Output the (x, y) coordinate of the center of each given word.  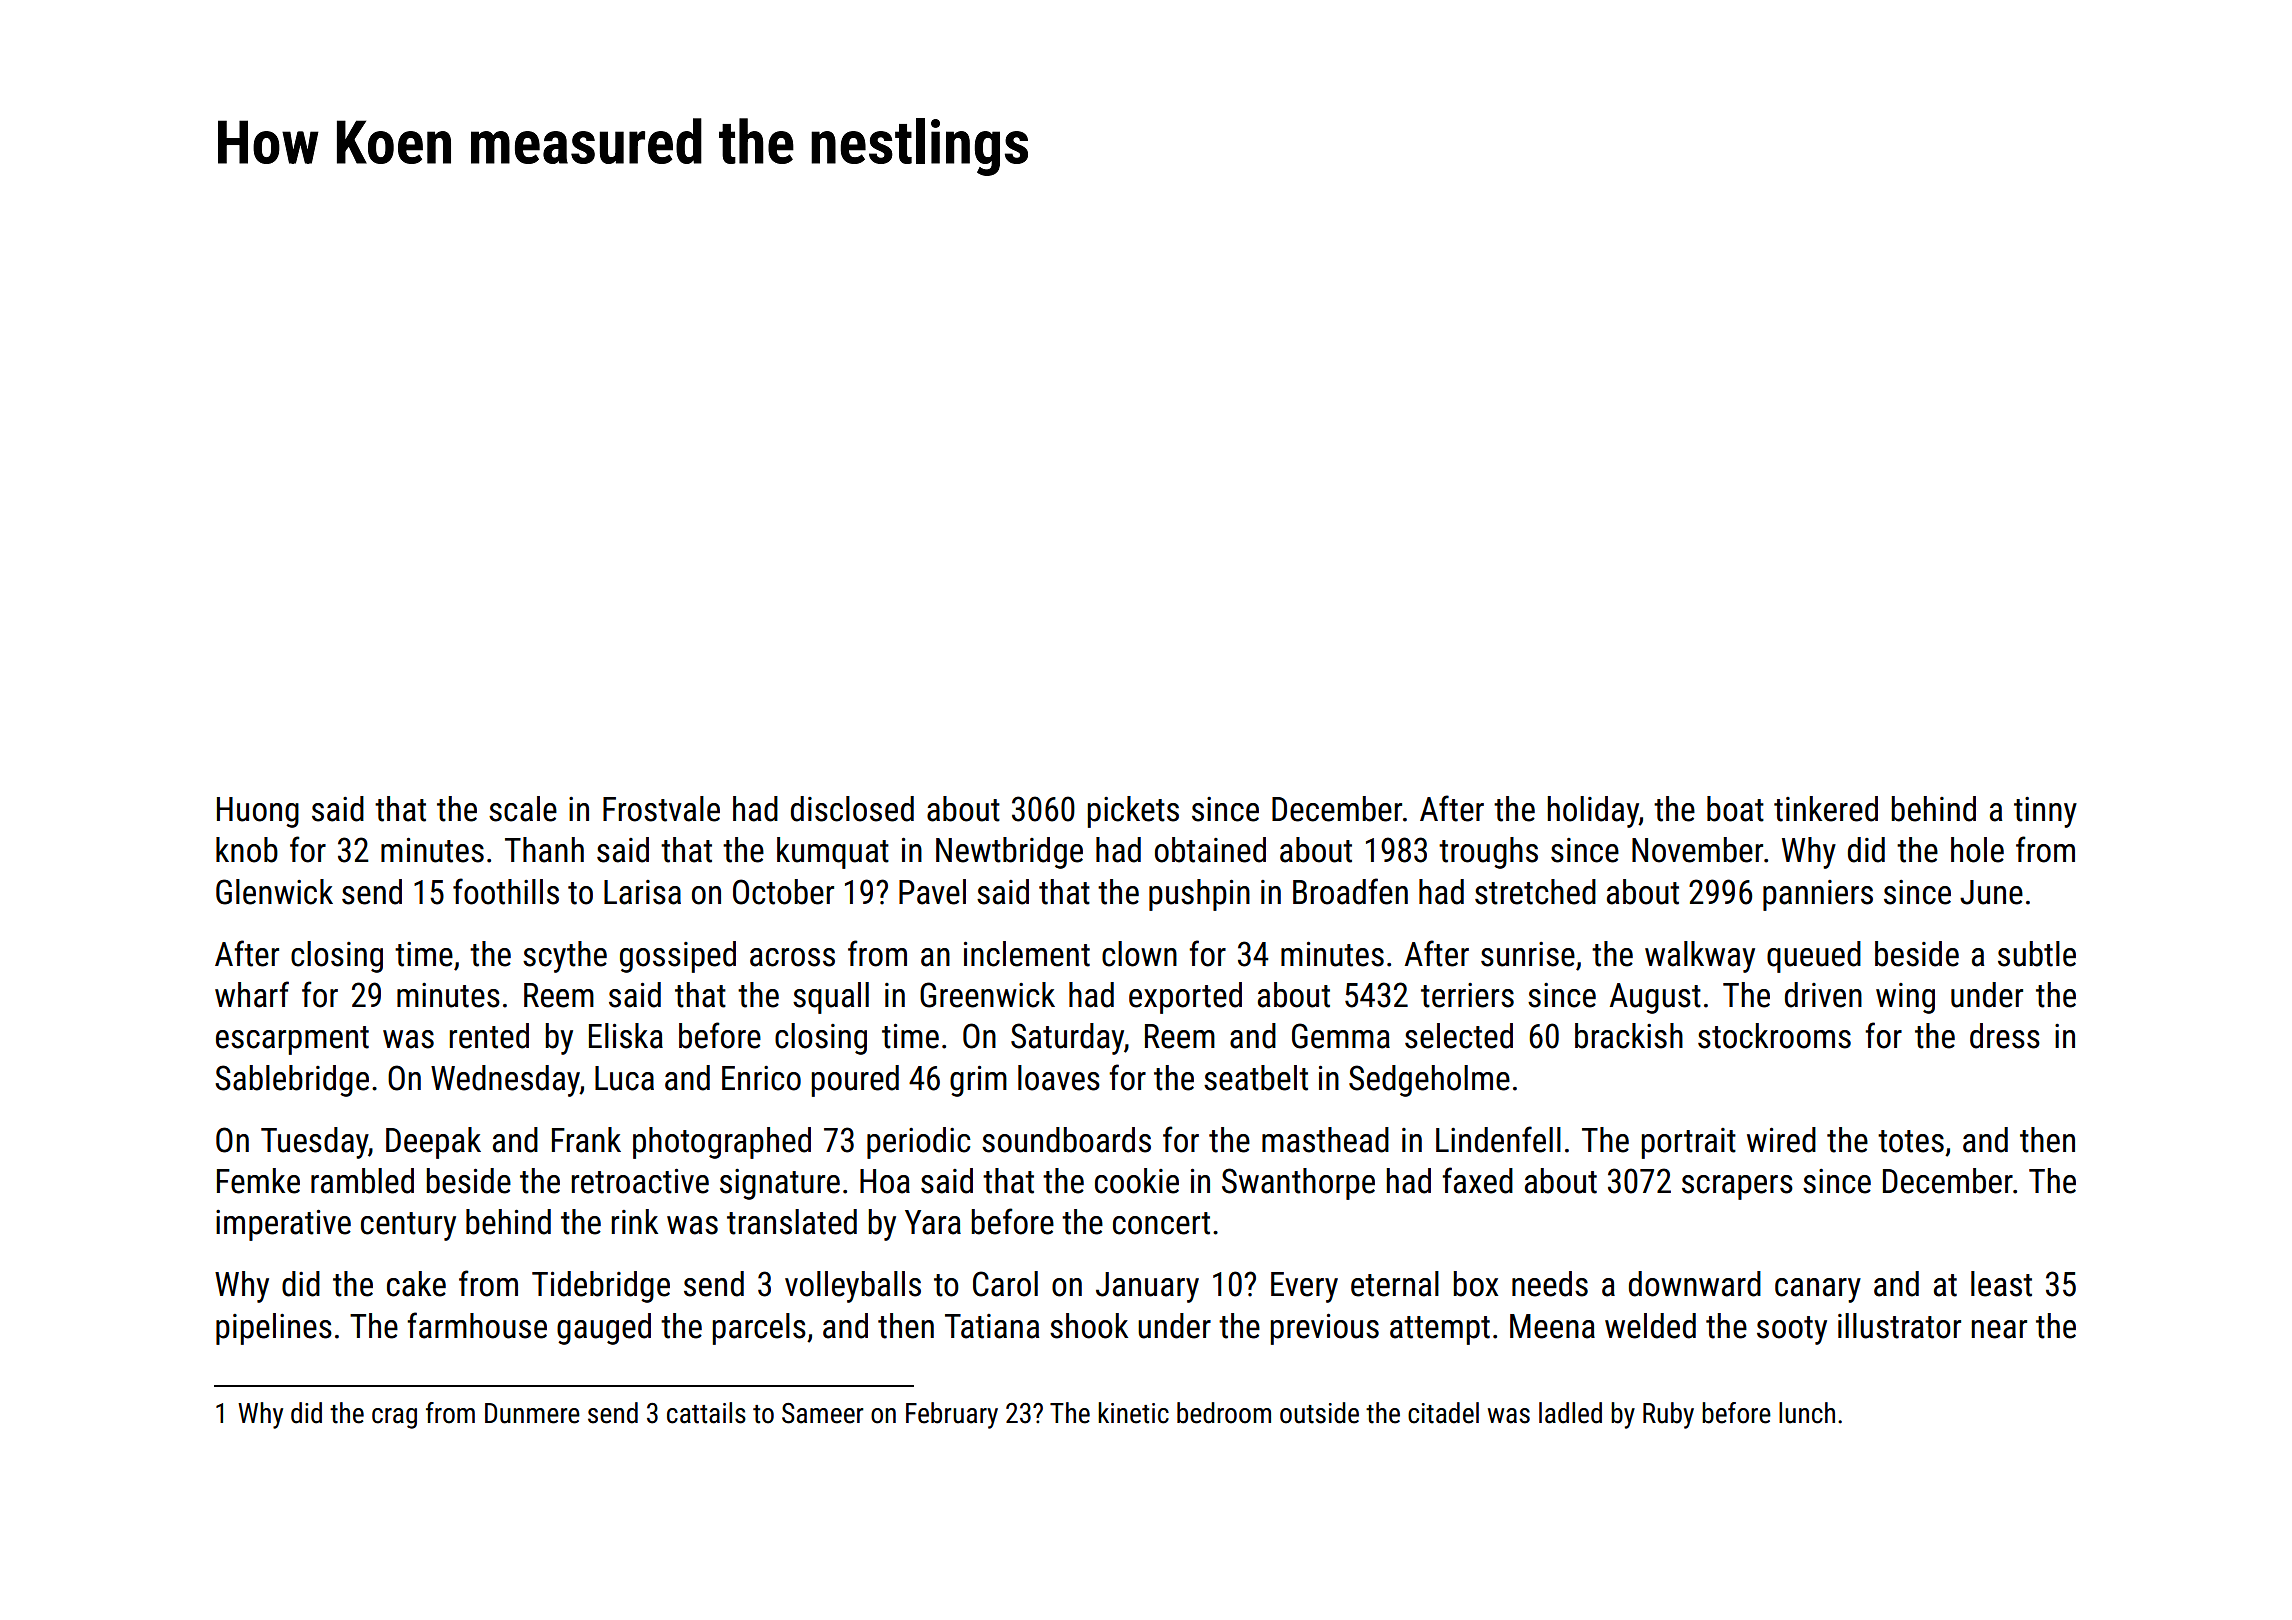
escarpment (292, 1040)
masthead (1325, 1140)
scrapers (1737, 1187)
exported (1185, 998)
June (1991, 892)
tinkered (1826, 809)
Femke (258, 1181)
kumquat (833, 853)
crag (394, 1418)
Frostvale (661, 809)
